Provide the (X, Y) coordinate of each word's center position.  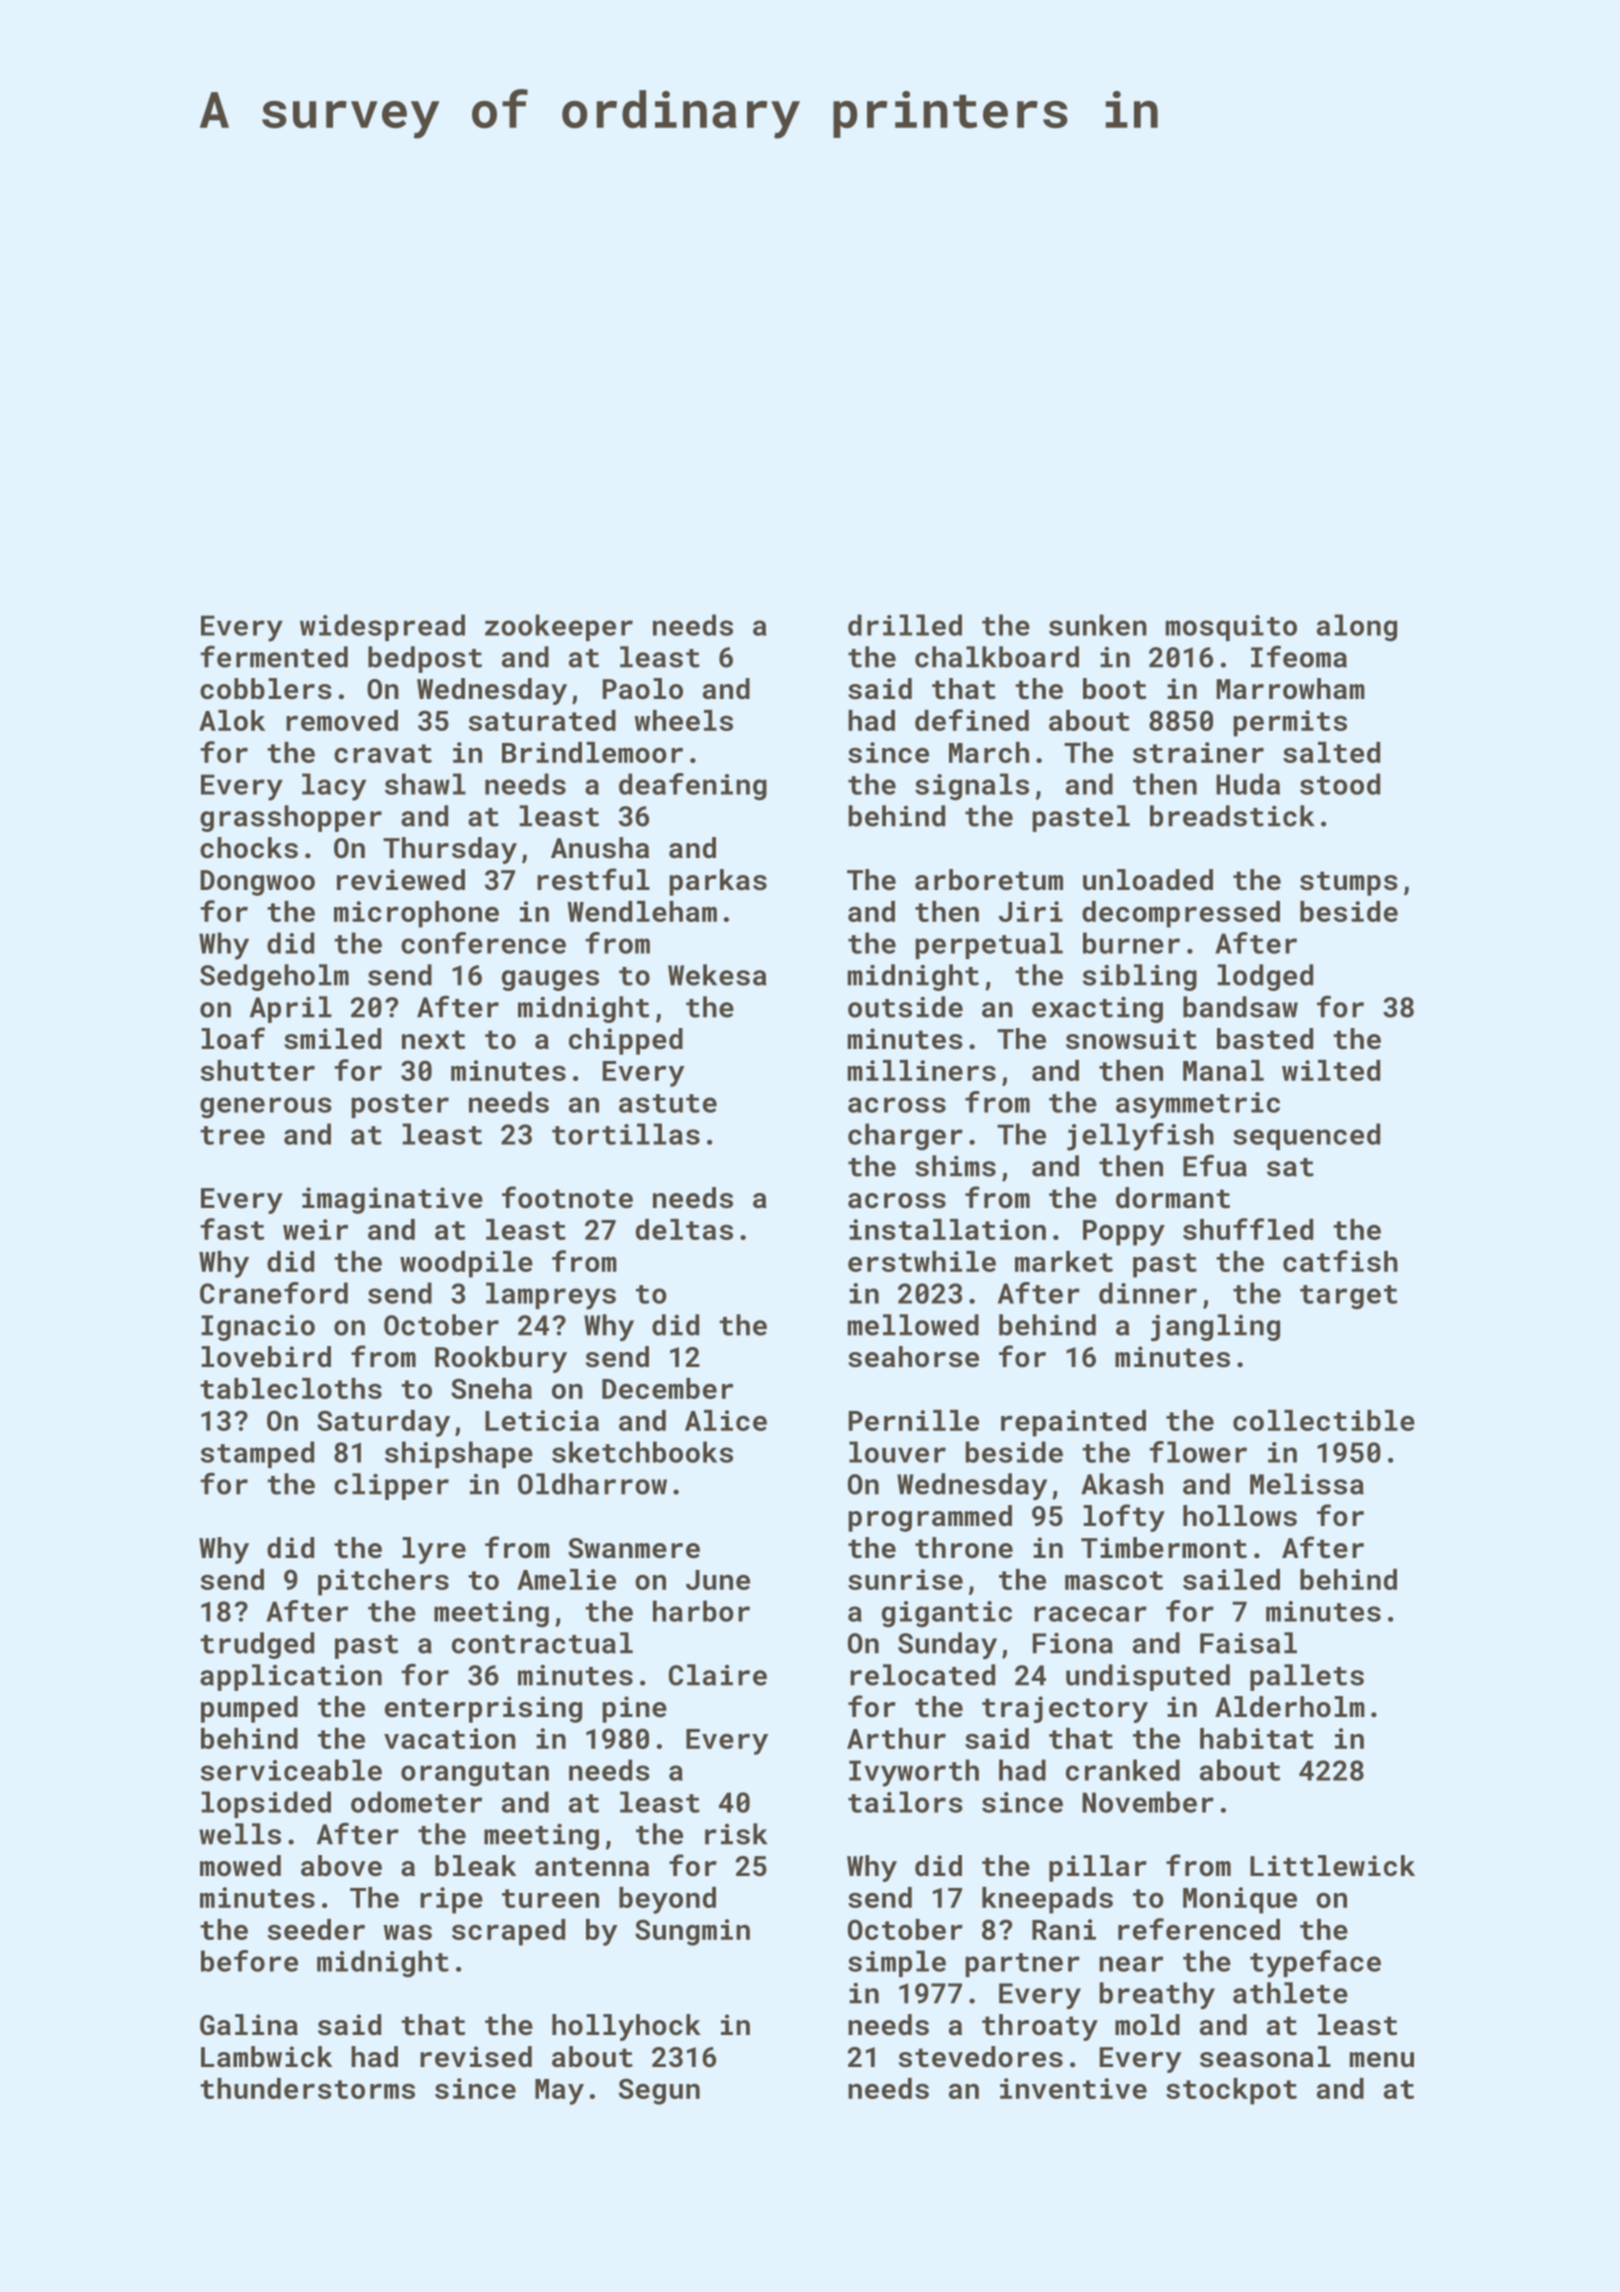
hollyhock (626, 2027)
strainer (1198, 752)
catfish (1340, 1261)
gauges (550, 980)
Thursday (450, 850)
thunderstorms (307, 2088)
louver (897, 1452)
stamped (257, 1454)
